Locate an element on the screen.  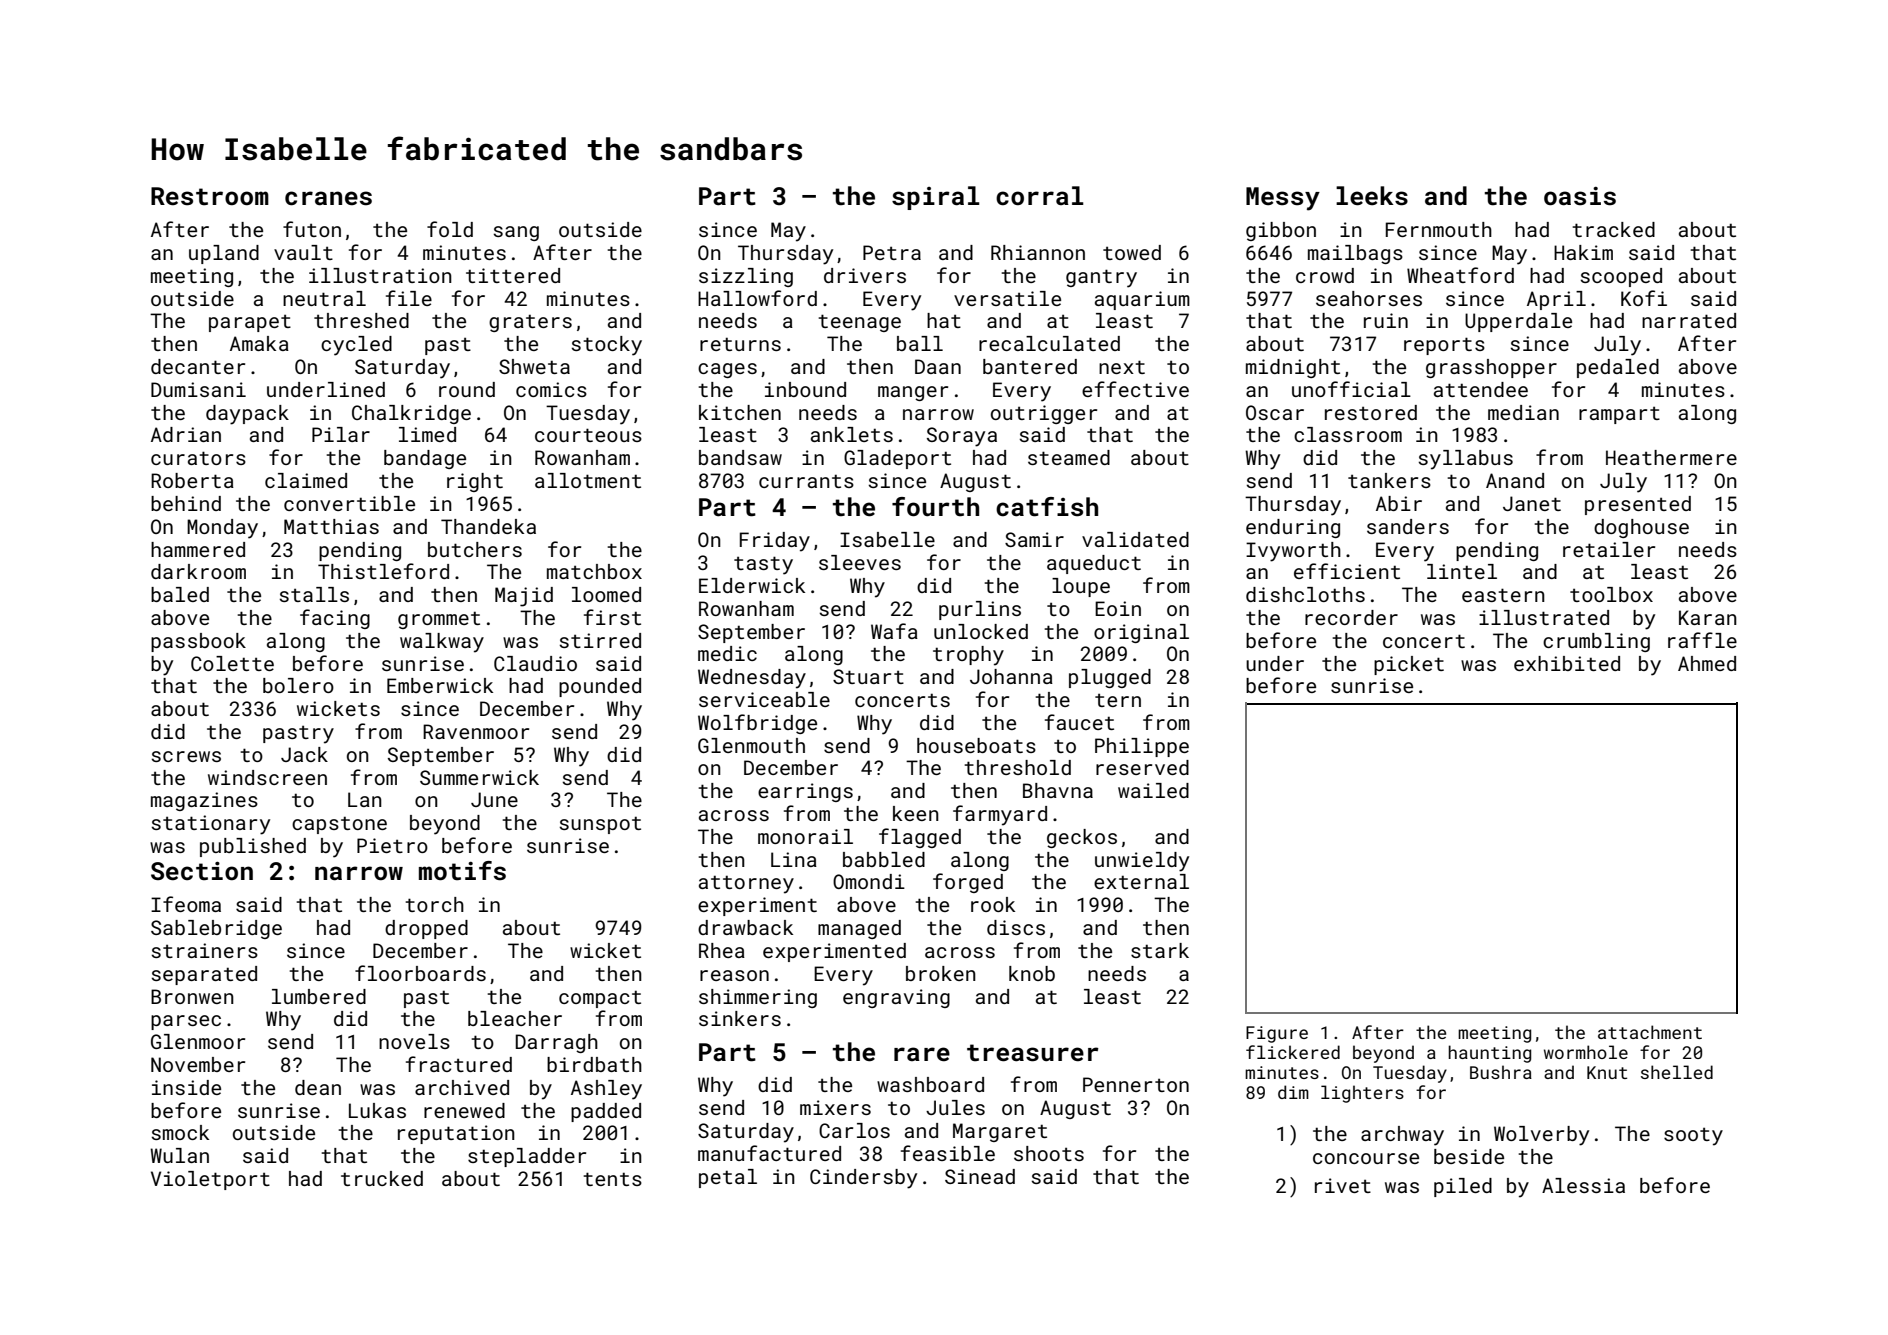
Violetport is located at coordinates (210, 1180).
